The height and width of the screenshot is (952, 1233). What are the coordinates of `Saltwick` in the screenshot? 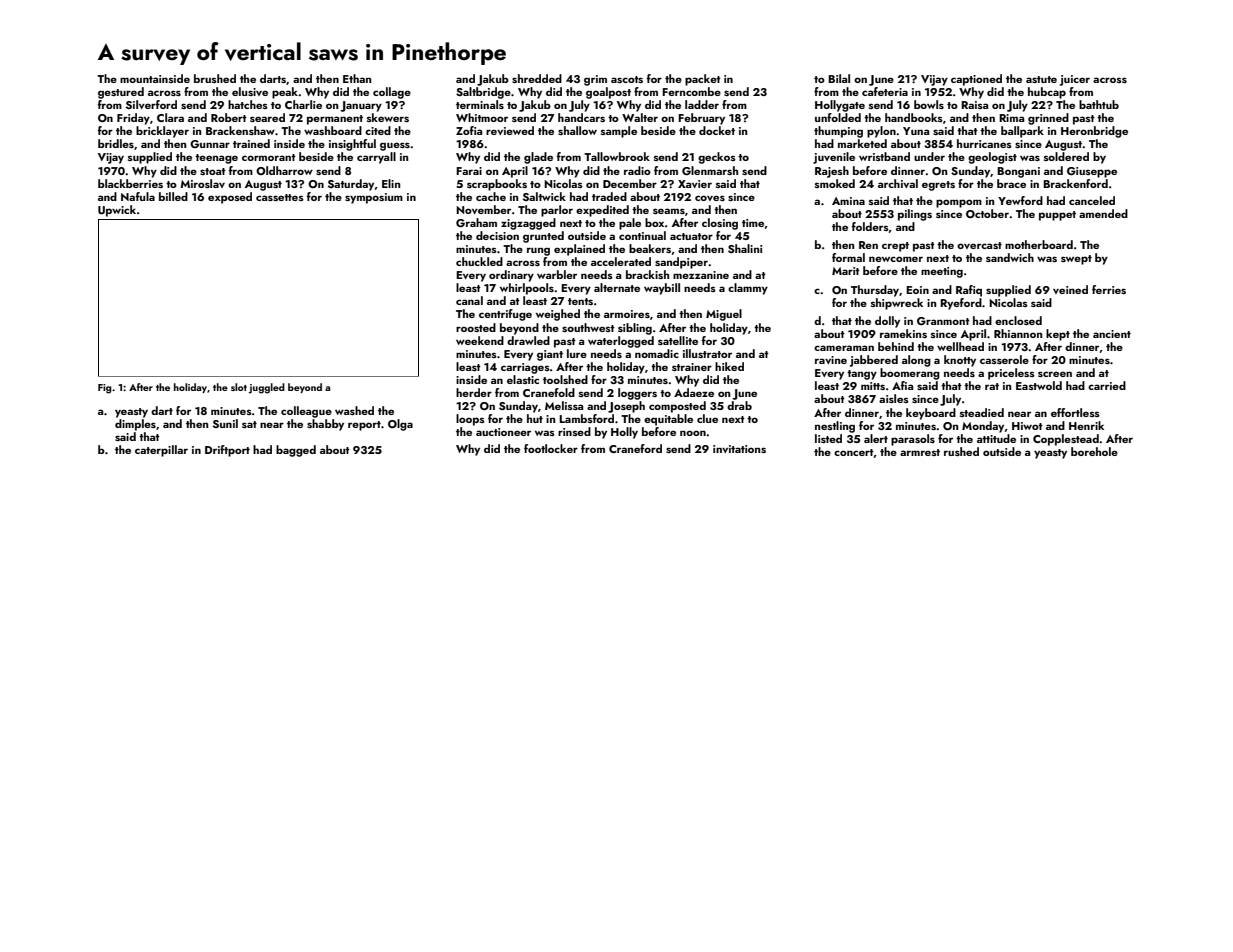 It's located at (544, 196).
